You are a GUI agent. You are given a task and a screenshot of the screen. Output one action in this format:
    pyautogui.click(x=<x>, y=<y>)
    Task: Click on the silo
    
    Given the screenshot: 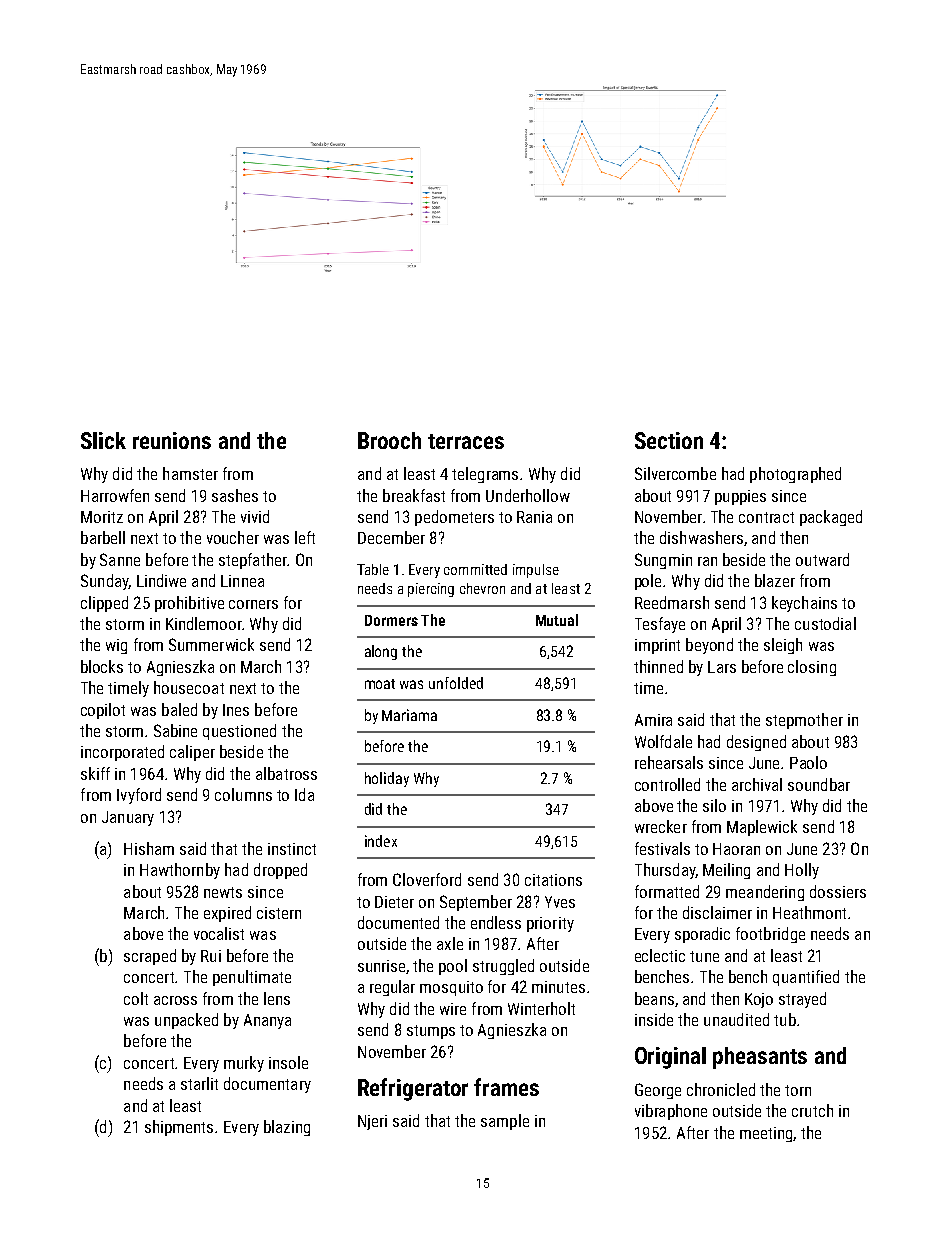 What is the action you would take?
    pyautogui.click(x=714, y=805)
